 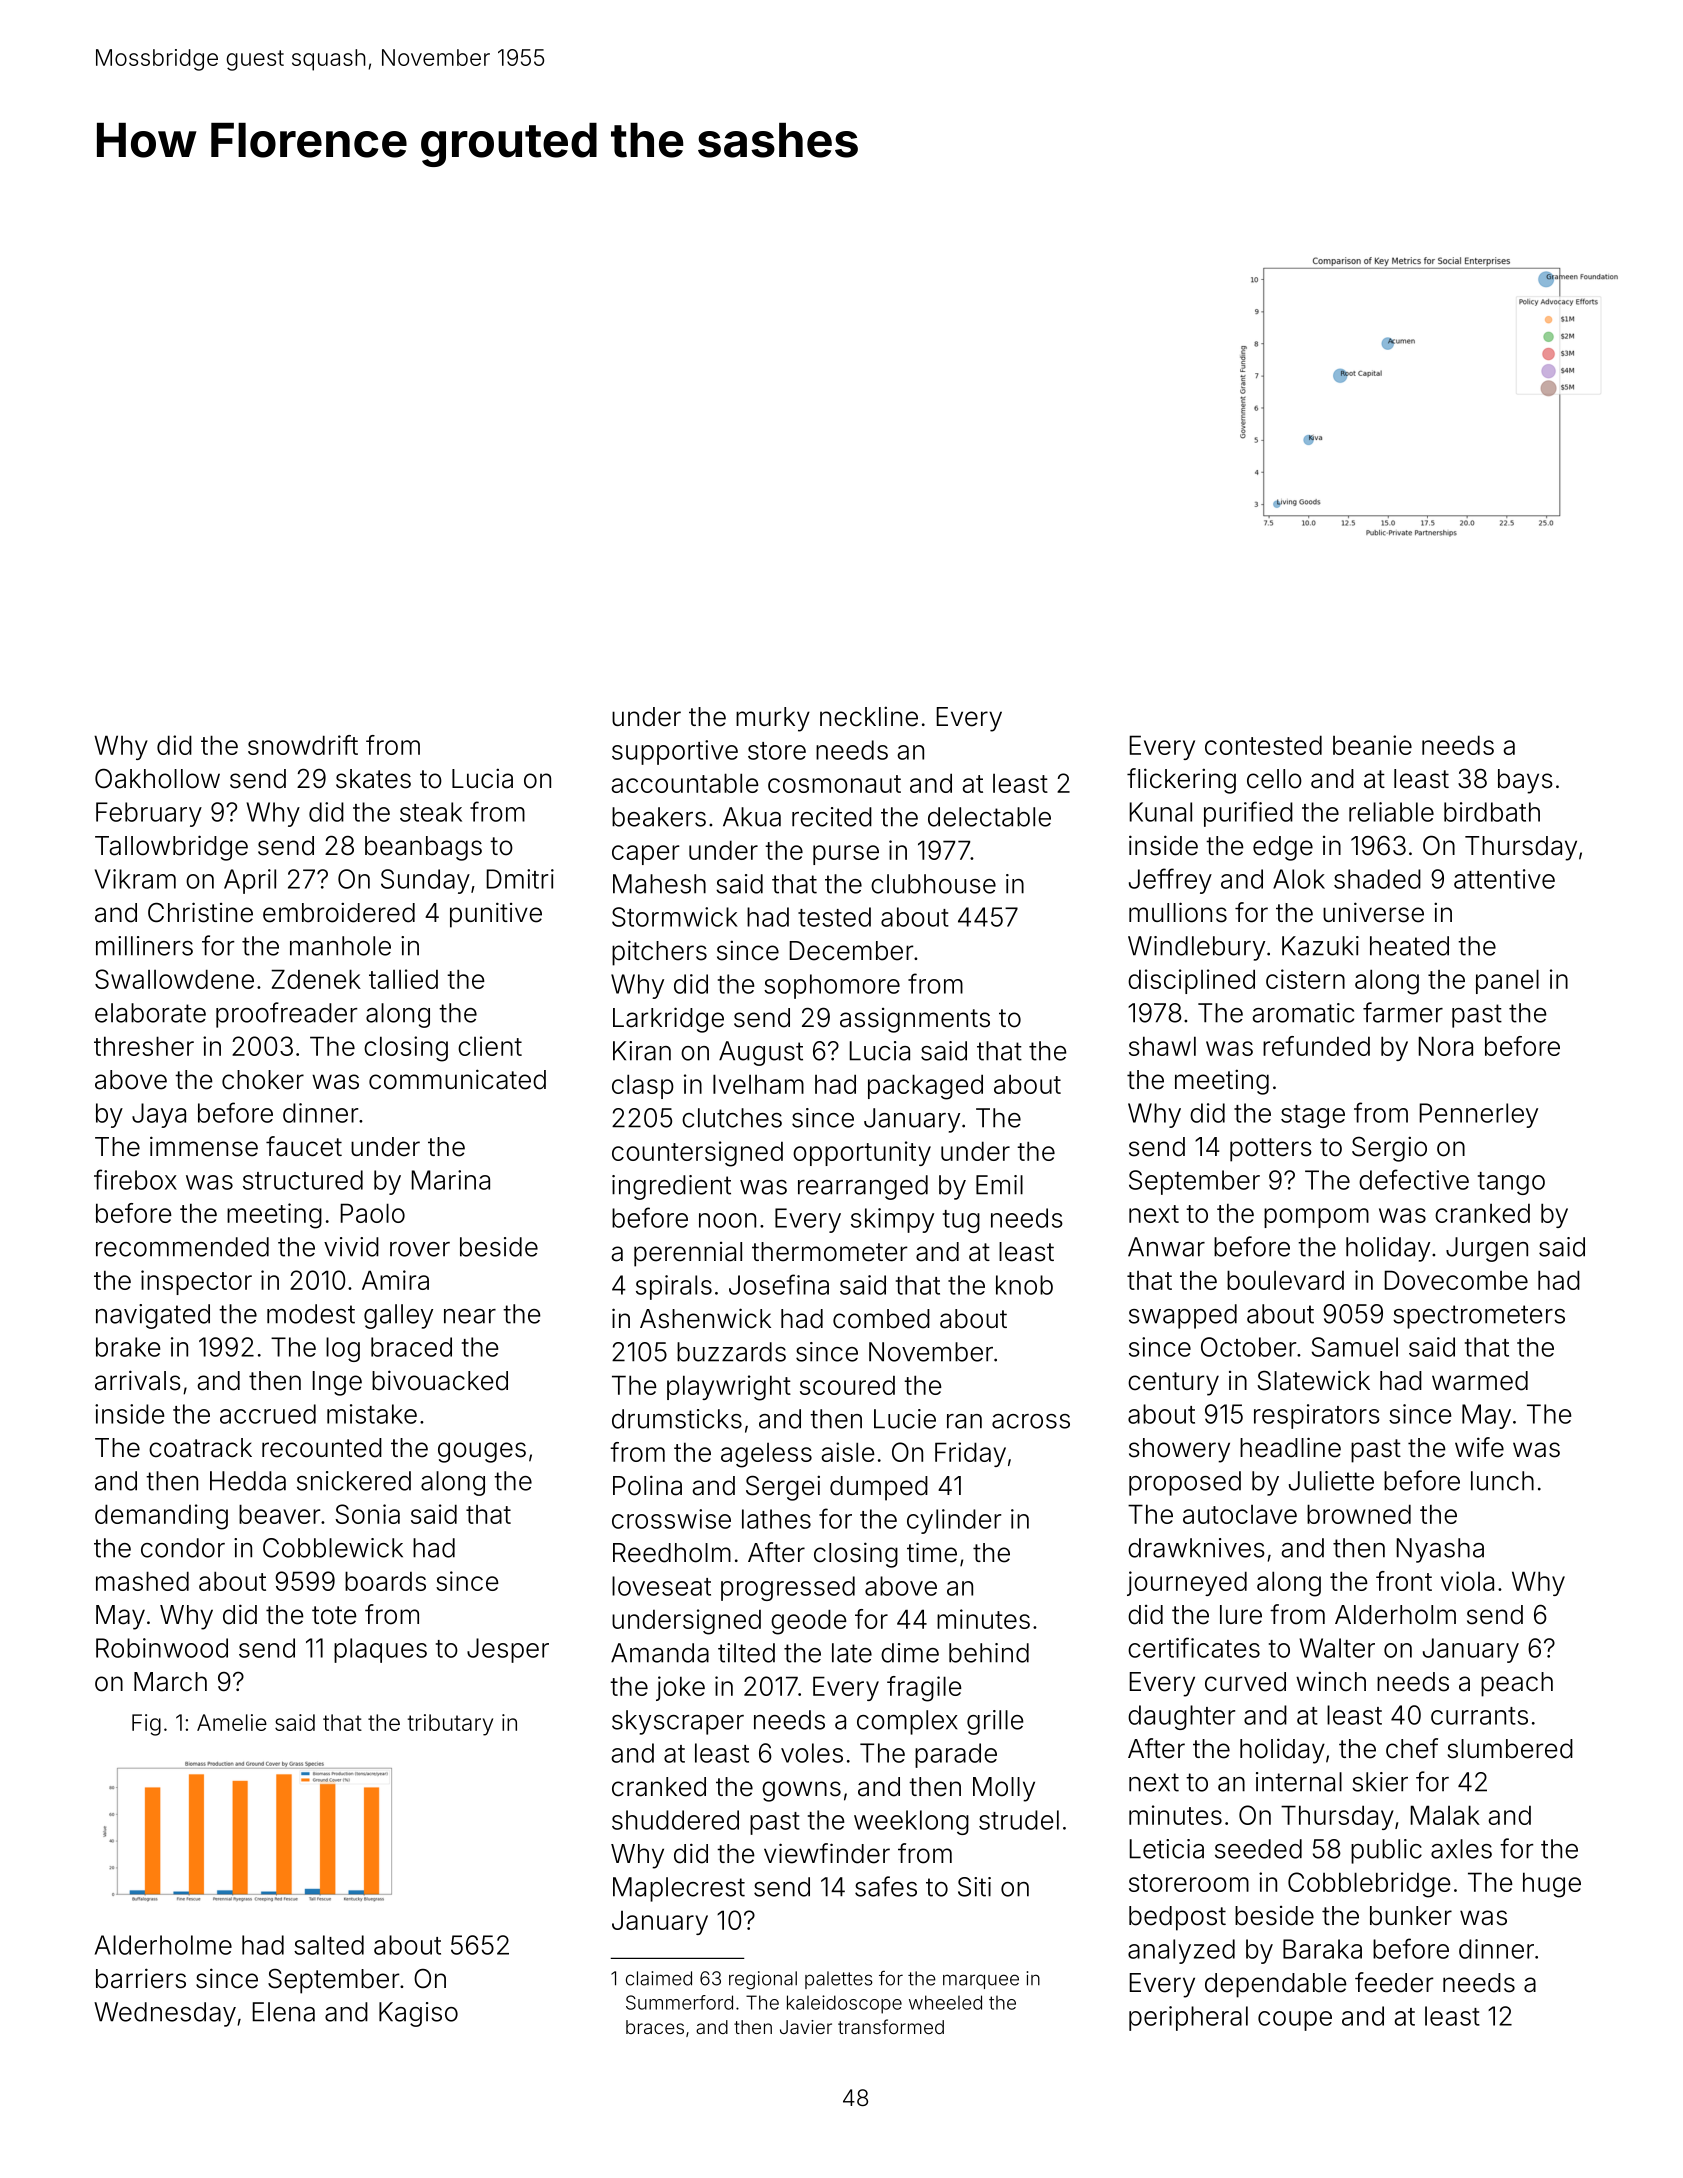 What do you see at coordinates (340, 946) in the screenshot?
I see `manhole` at bounding box center [340, 946].
